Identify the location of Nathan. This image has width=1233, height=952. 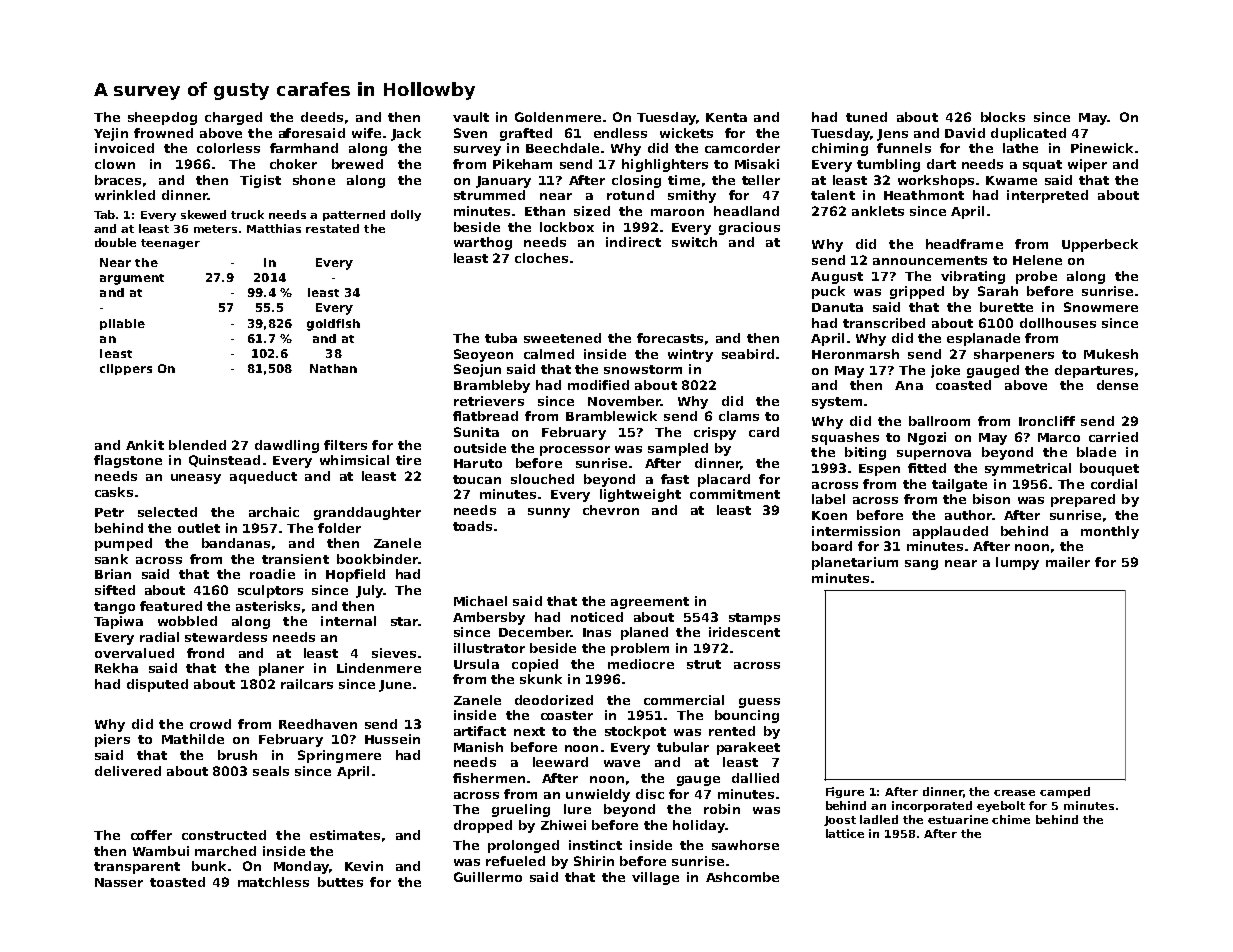
(333, 368).
